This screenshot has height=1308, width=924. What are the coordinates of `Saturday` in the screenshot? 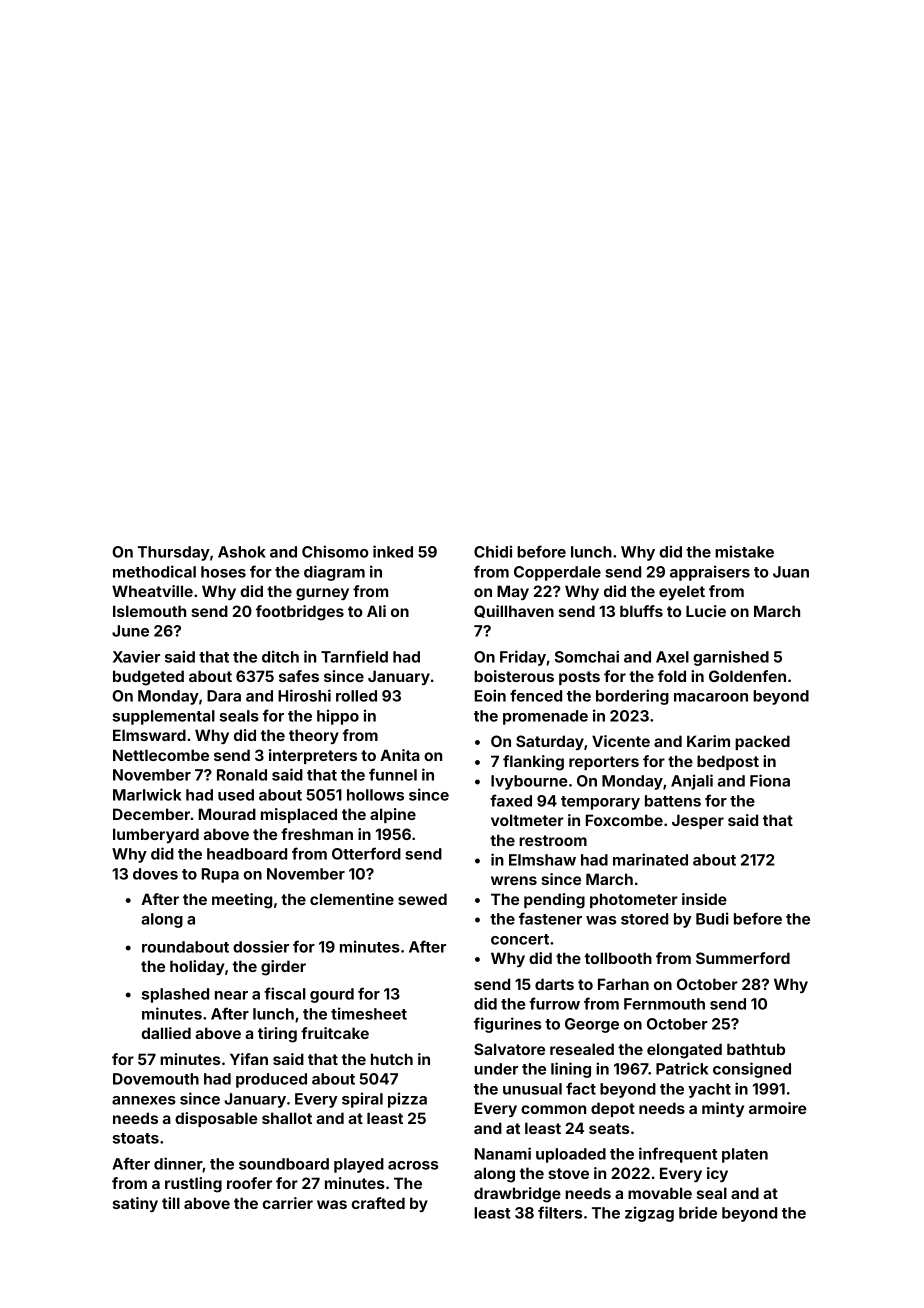 It's located at (550, 742).
